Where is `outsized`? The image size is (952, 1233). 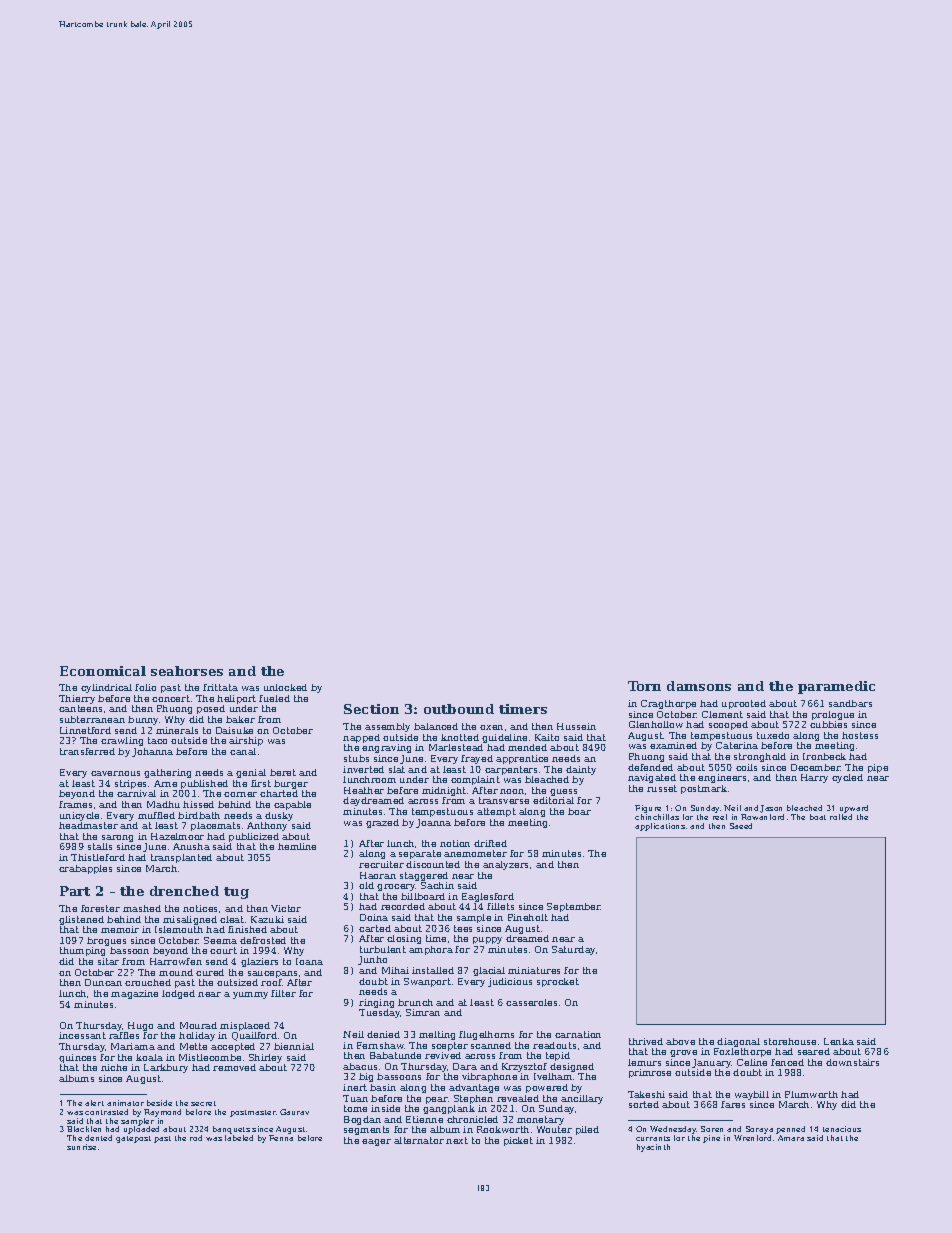
outsized is located at coordinates (237, 982).
